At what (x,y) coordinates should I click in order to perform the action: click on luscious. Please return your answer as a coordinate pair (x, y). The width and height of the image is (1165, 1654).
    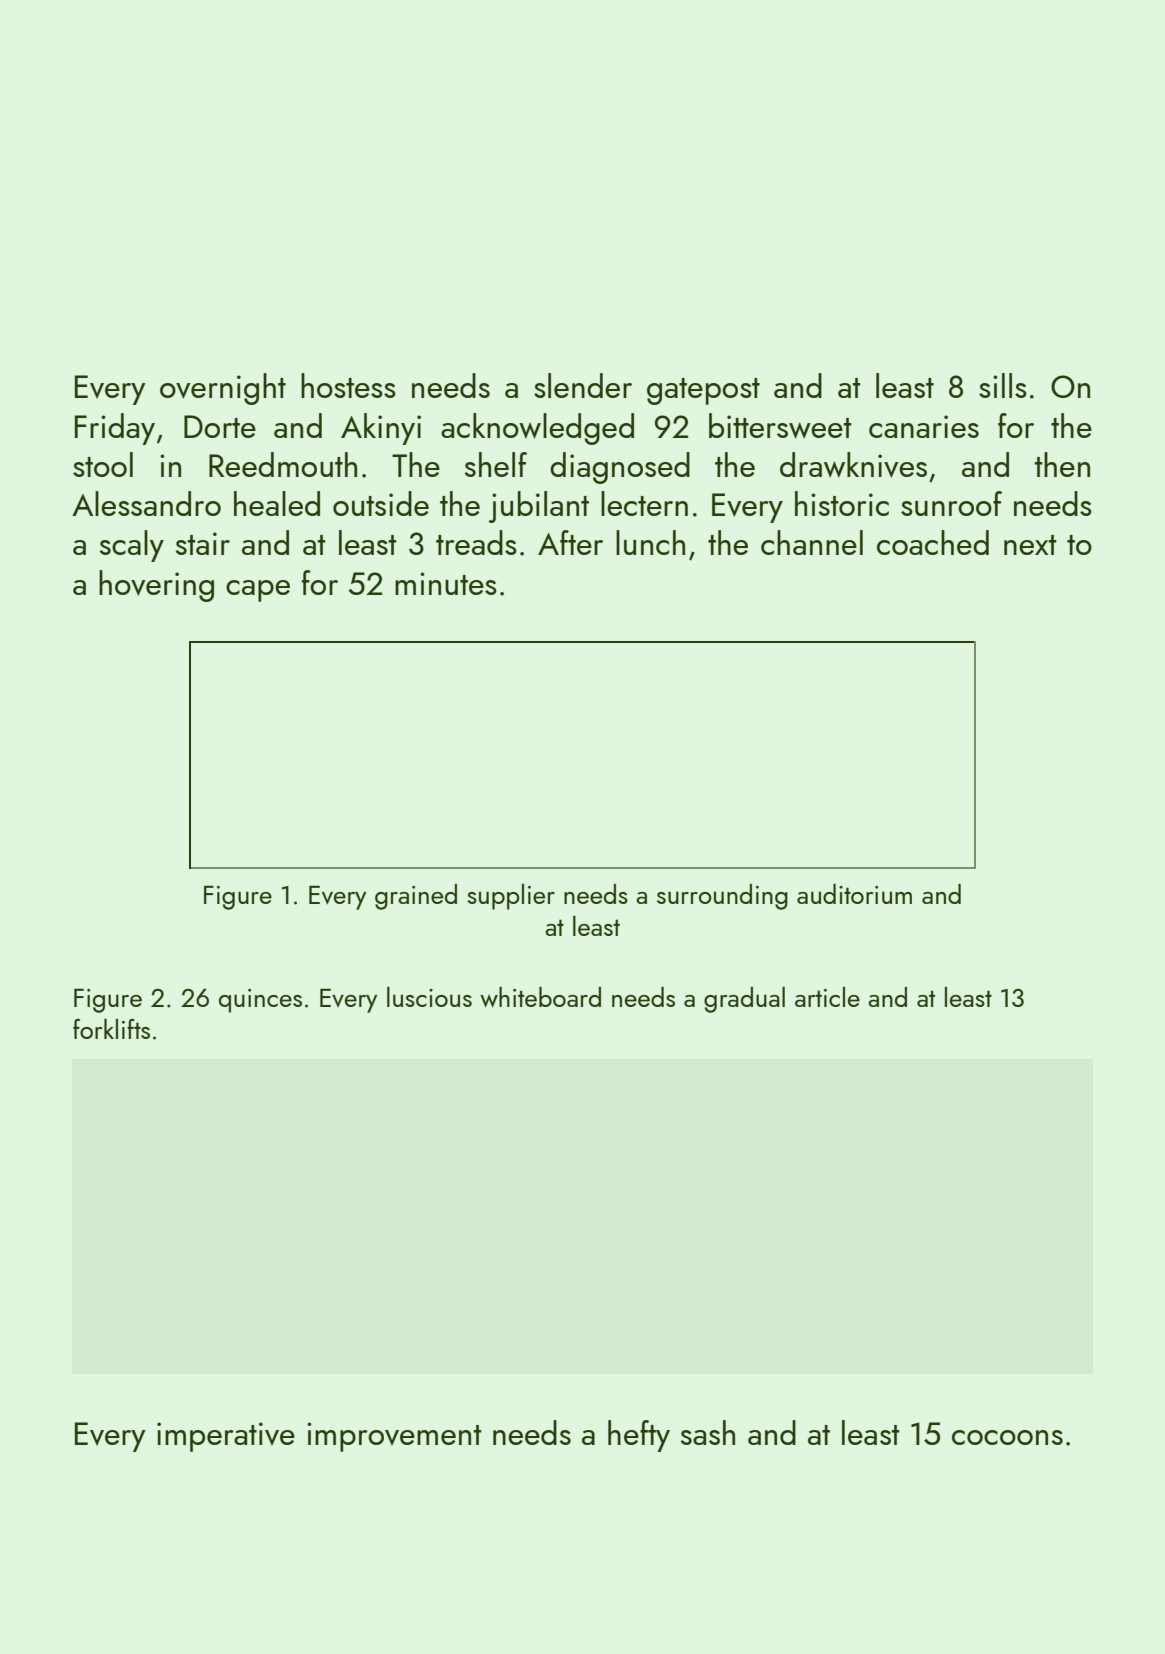
    Looking at the image, I should click on (429, 997).
